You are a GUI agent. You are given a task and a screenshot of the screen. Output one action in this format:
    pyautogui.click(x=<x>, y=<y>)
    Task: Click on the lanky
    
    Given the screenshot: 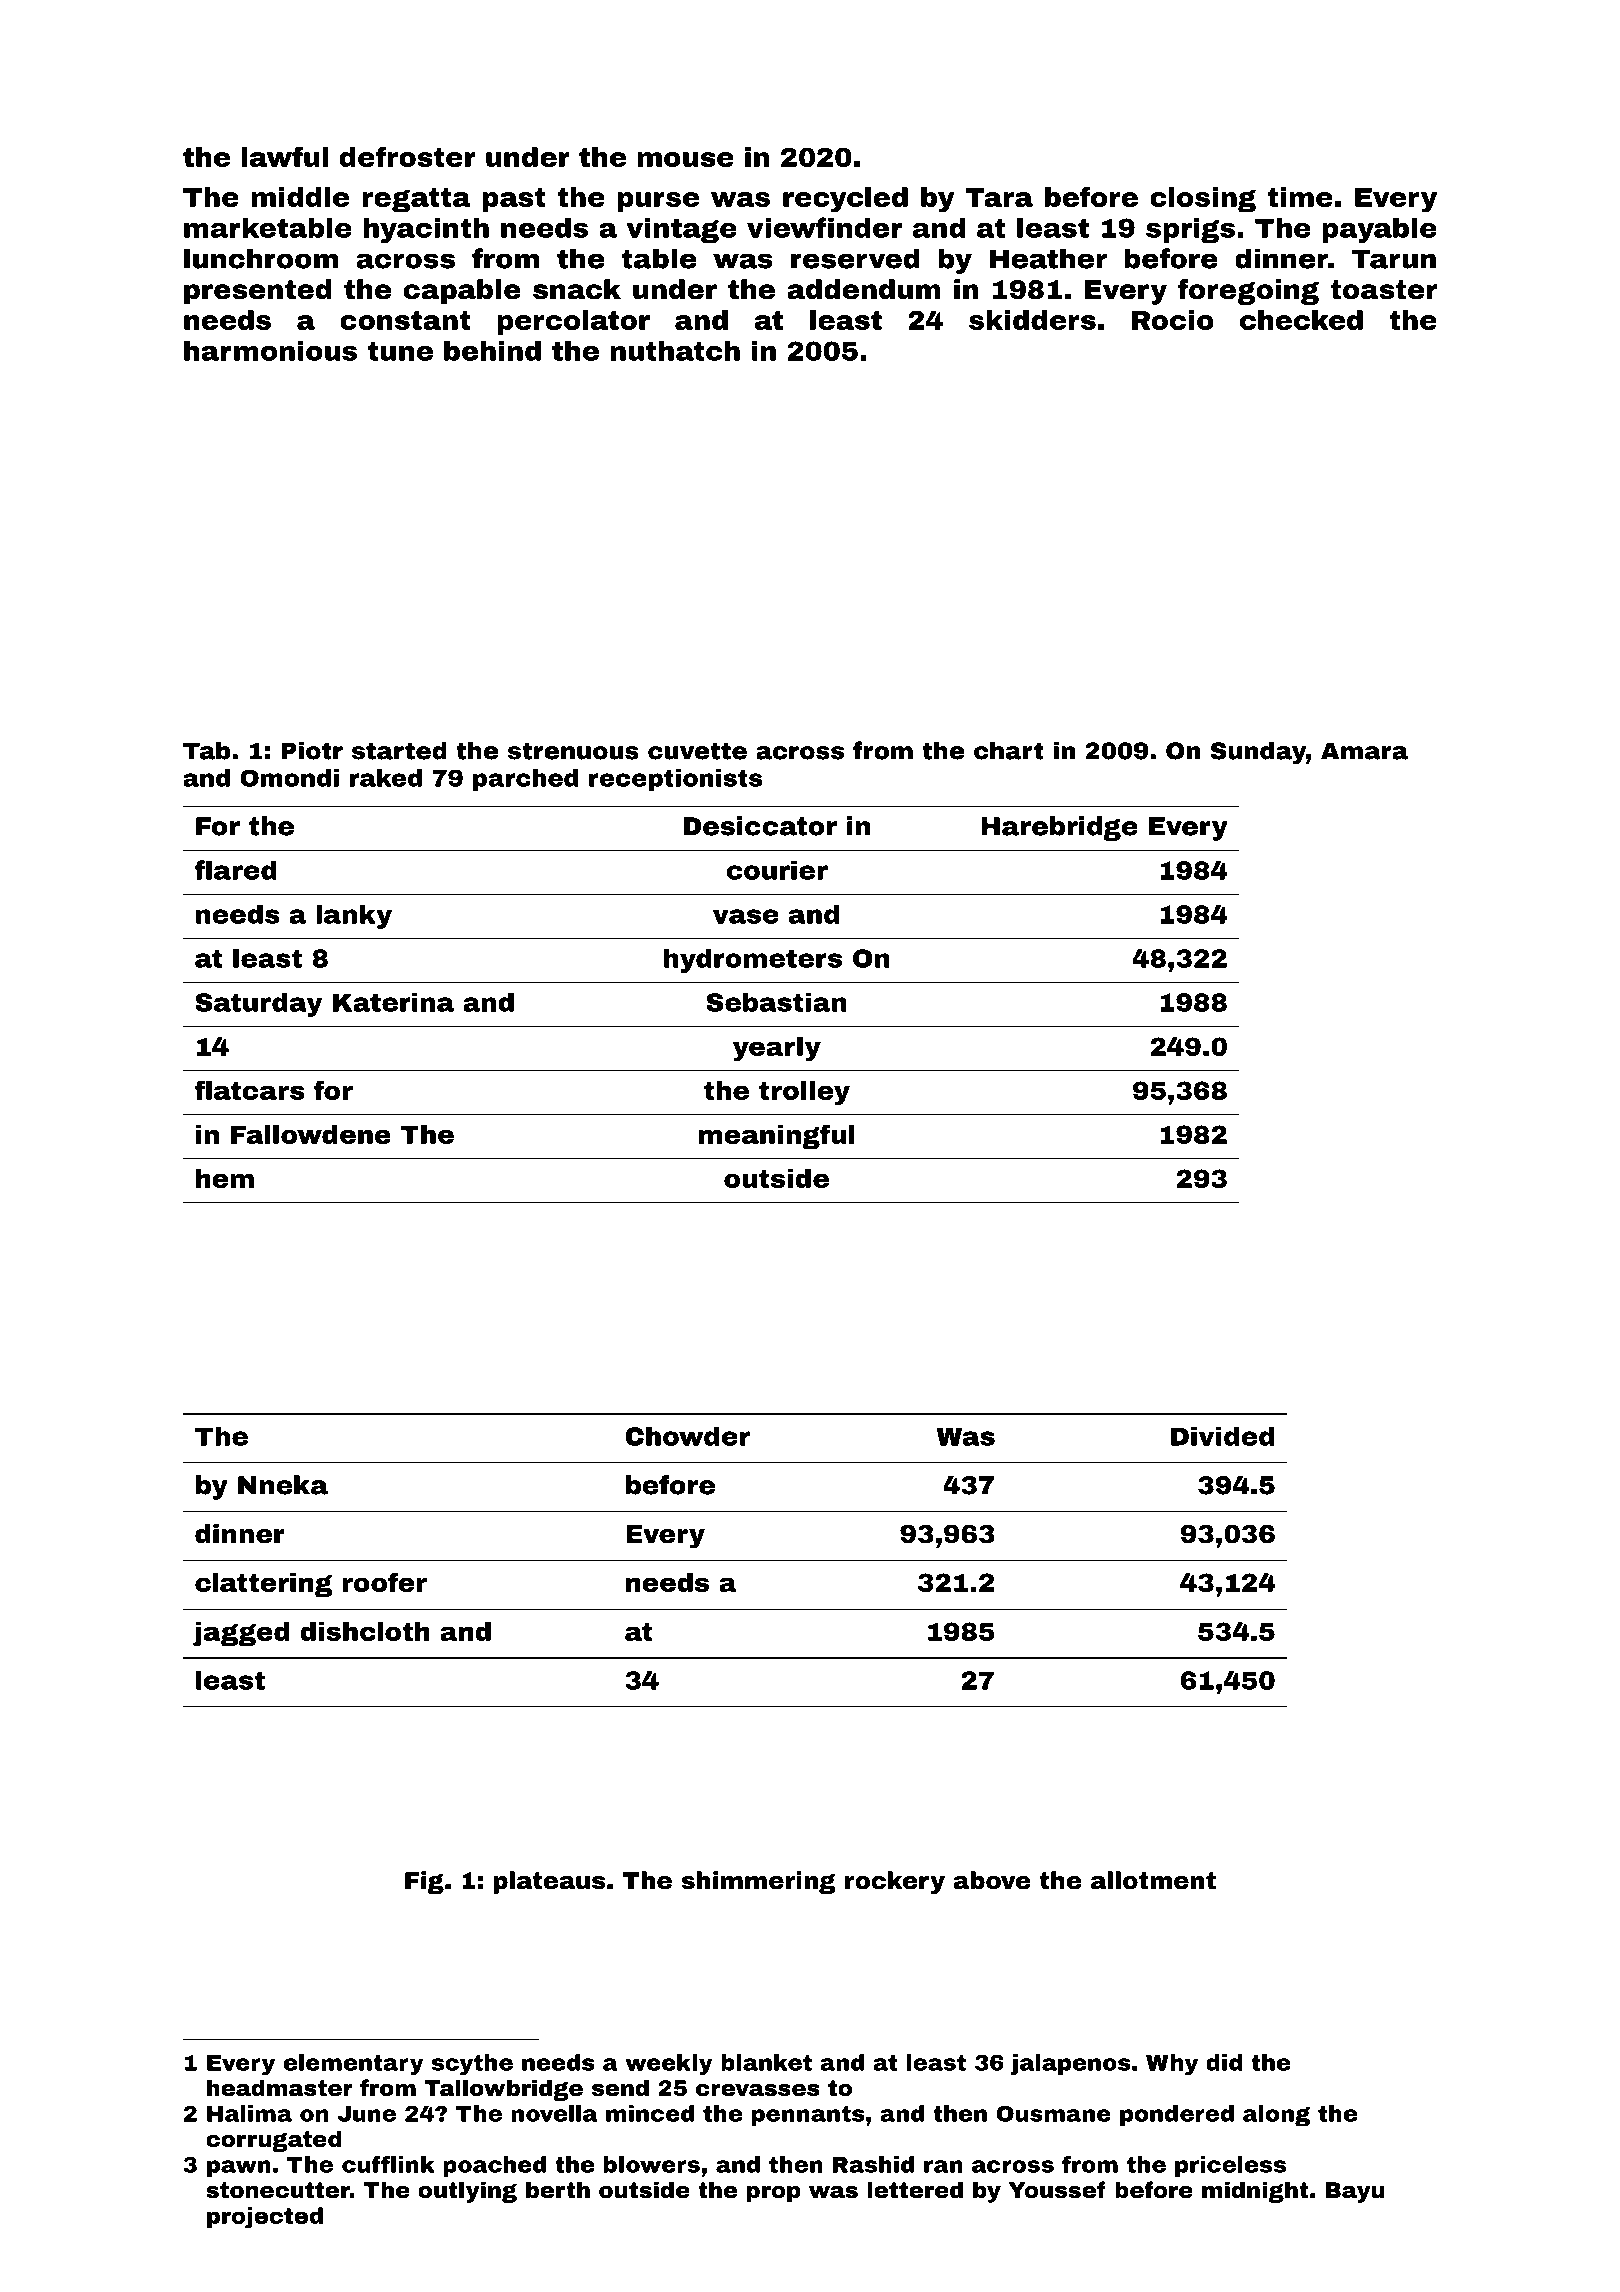 What is the action you would take?
    pyautogui.click(x=354, y=916)
